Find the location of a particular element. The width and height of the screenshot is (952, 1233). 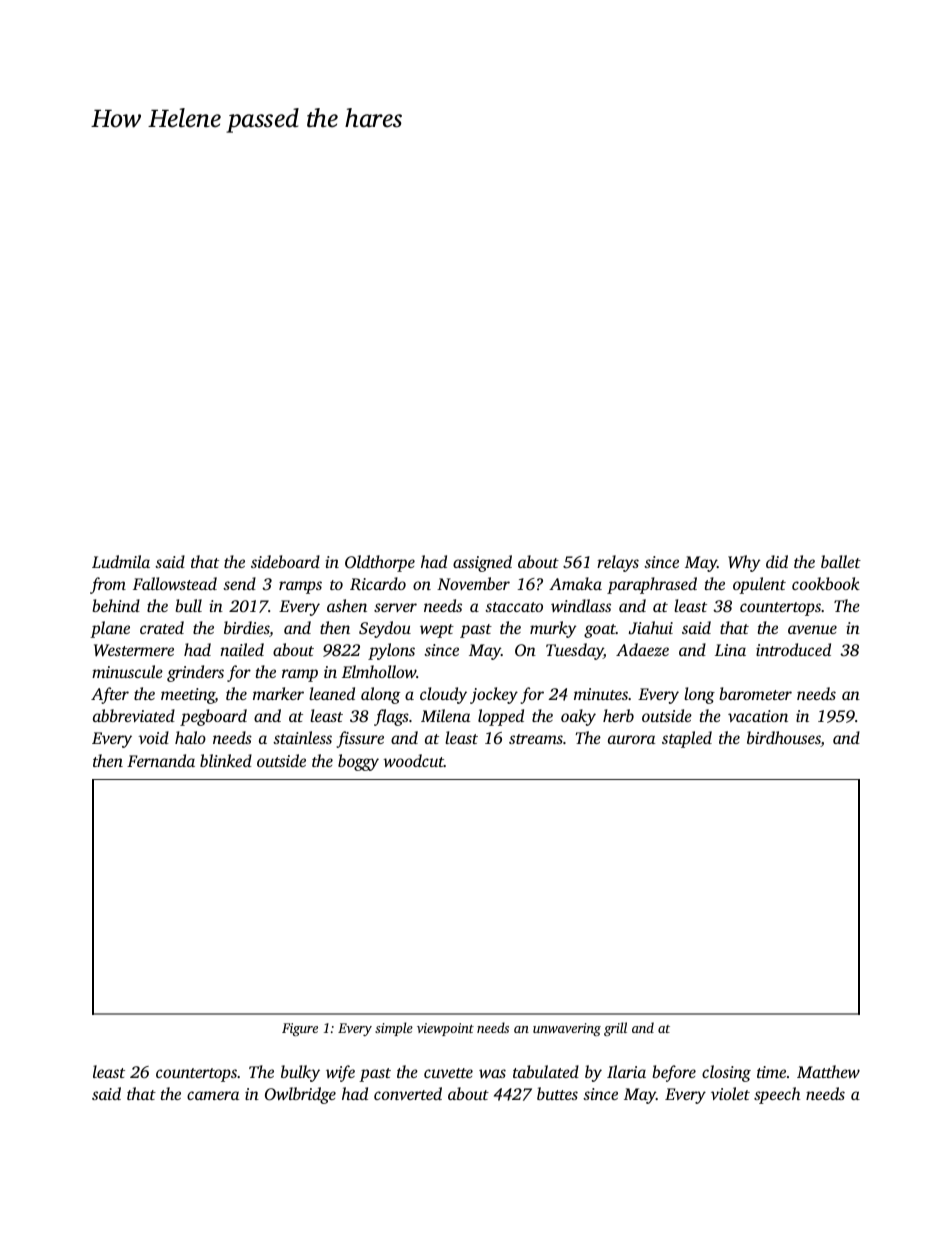

bulky is located at coordinates (300, 1073).
